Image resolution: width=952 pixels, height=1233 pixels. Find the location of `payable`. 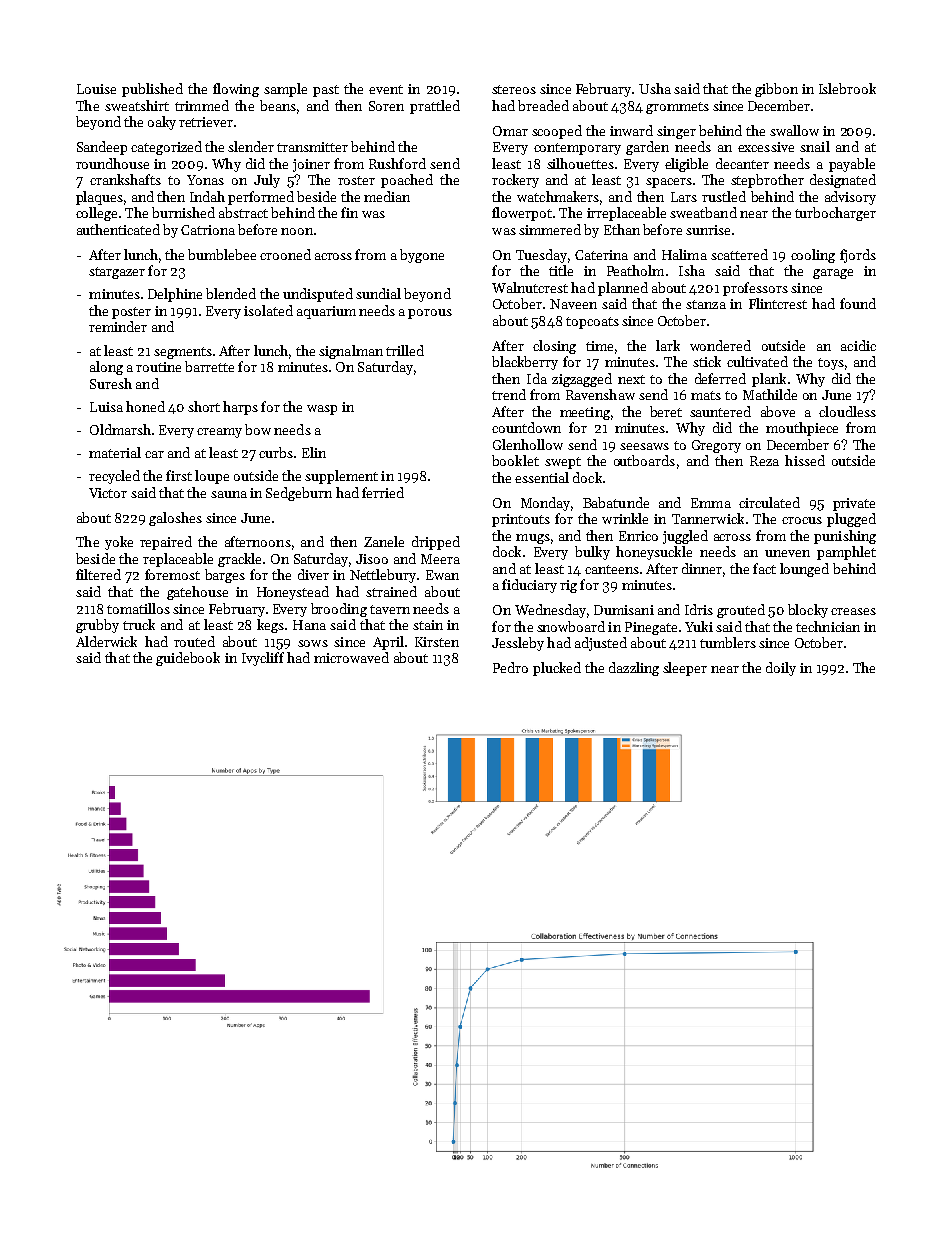

payable is located at coordinates (852, 165).
